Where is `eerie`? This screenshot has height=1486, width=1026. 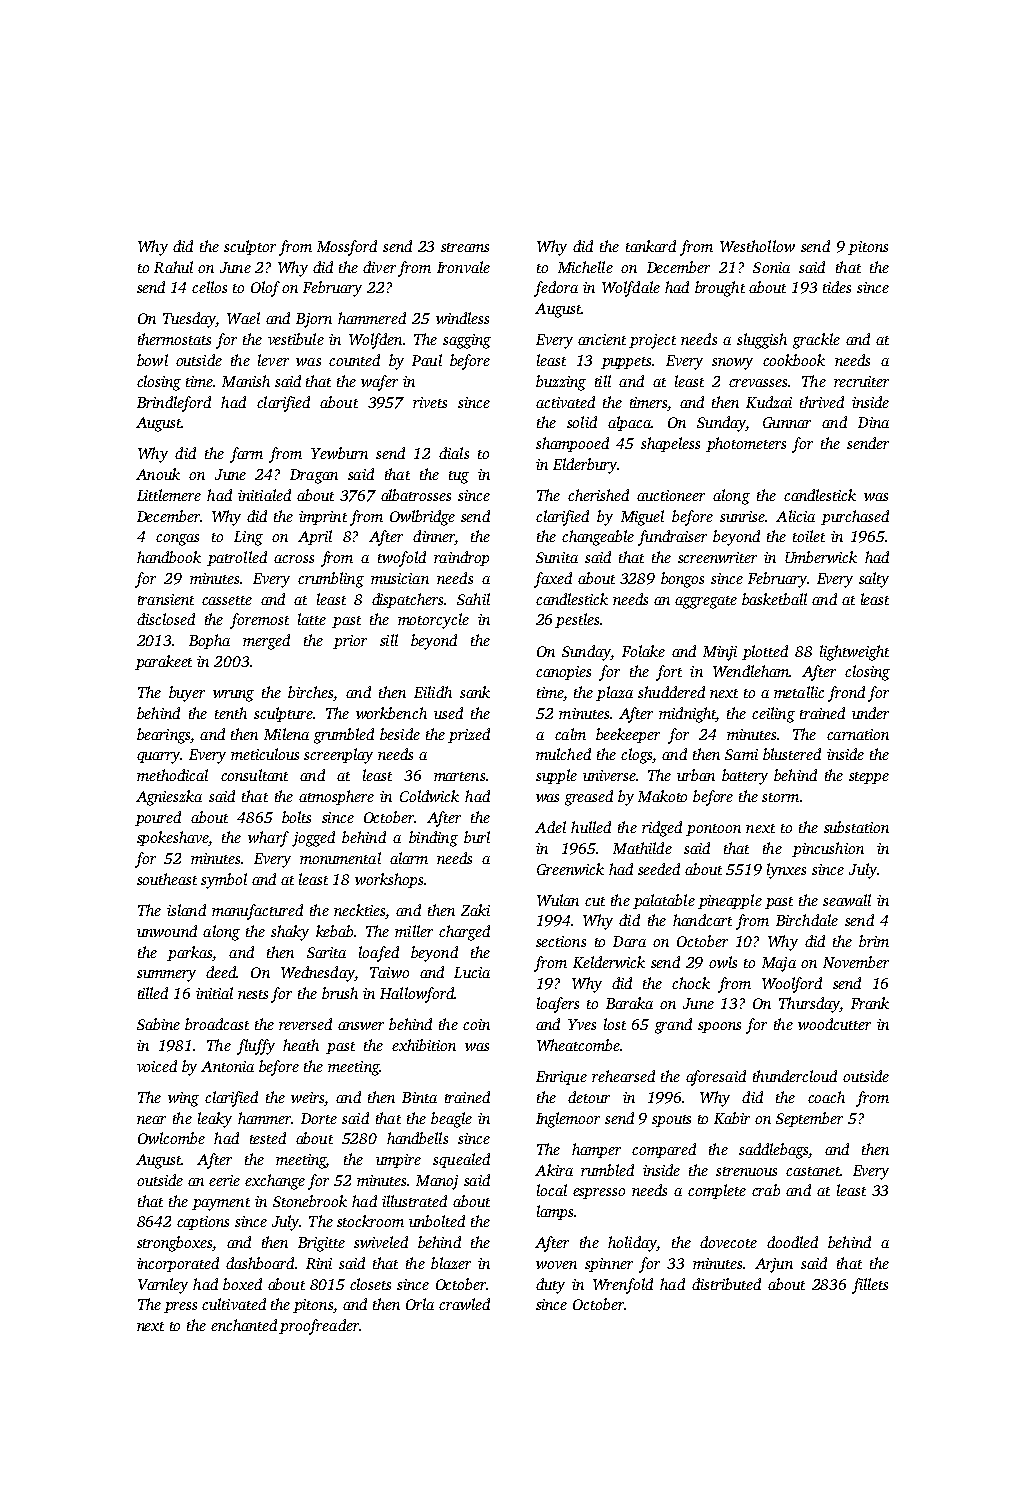
eerie is located at coordinates (224, 1180).
